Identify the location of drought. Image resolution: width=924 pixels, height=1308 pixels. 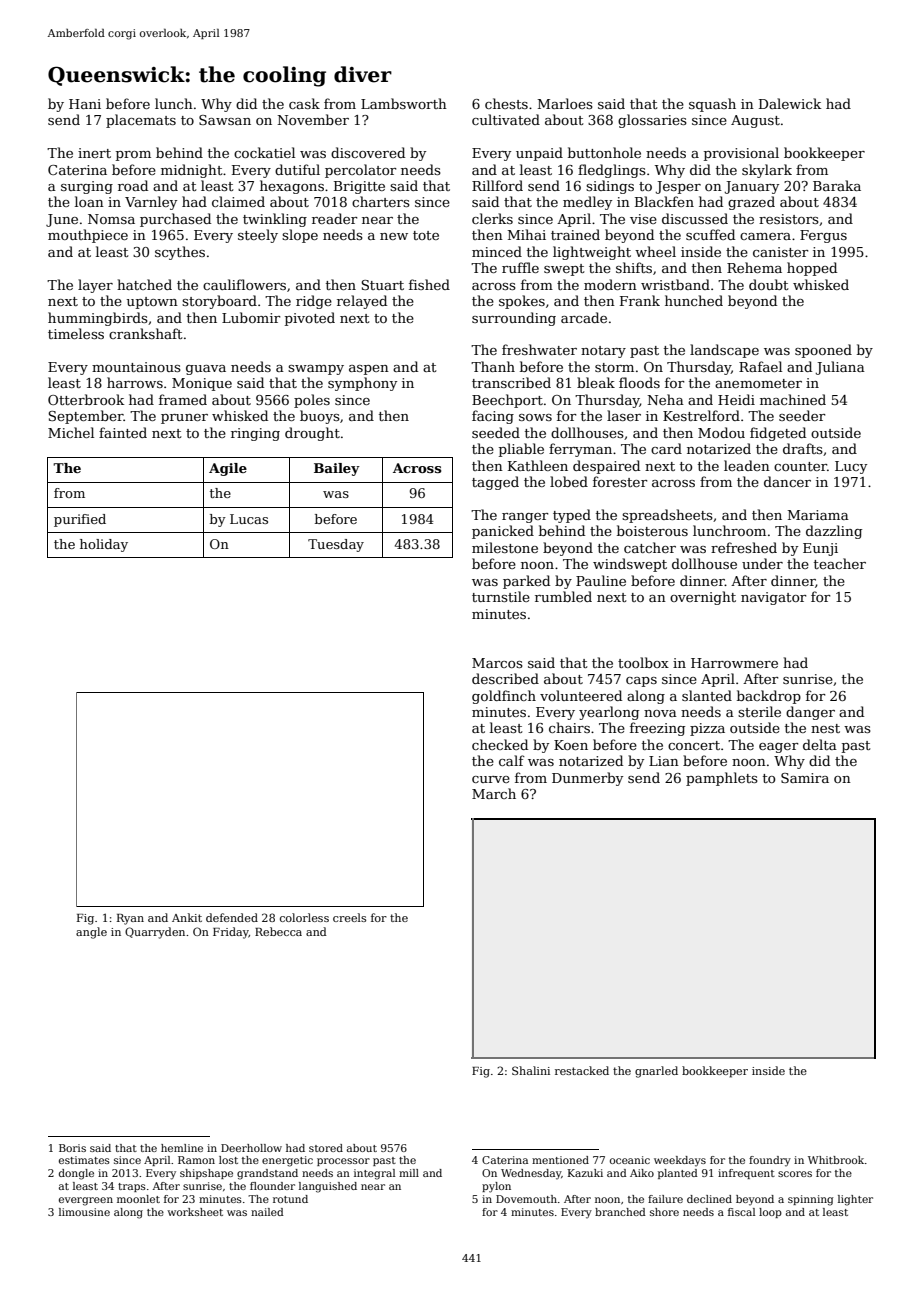
(312, 434).
